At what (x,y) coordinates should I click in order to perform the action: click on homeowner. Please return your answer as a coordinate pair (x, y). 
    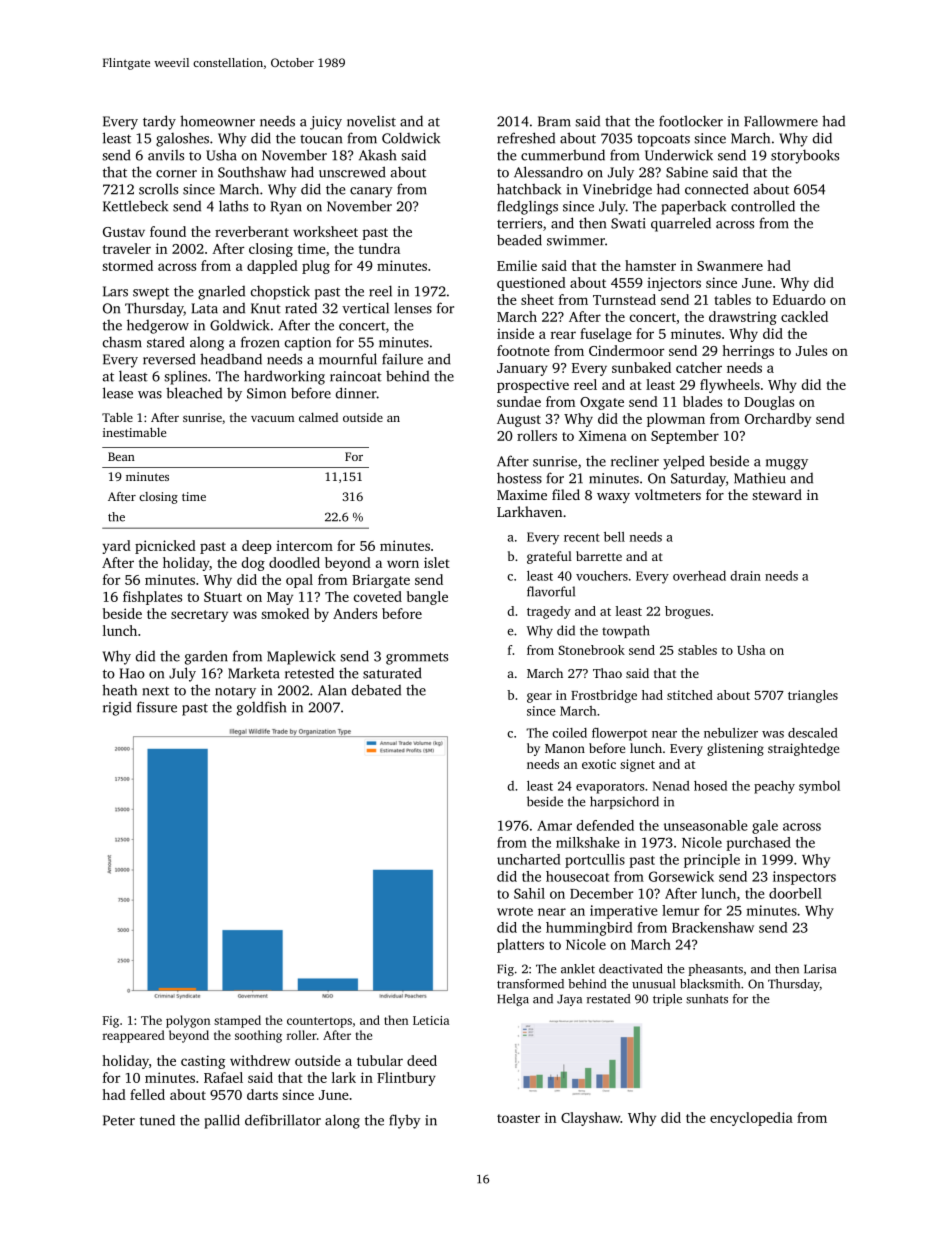
    Looking at the image, I should click on (217, 121).
